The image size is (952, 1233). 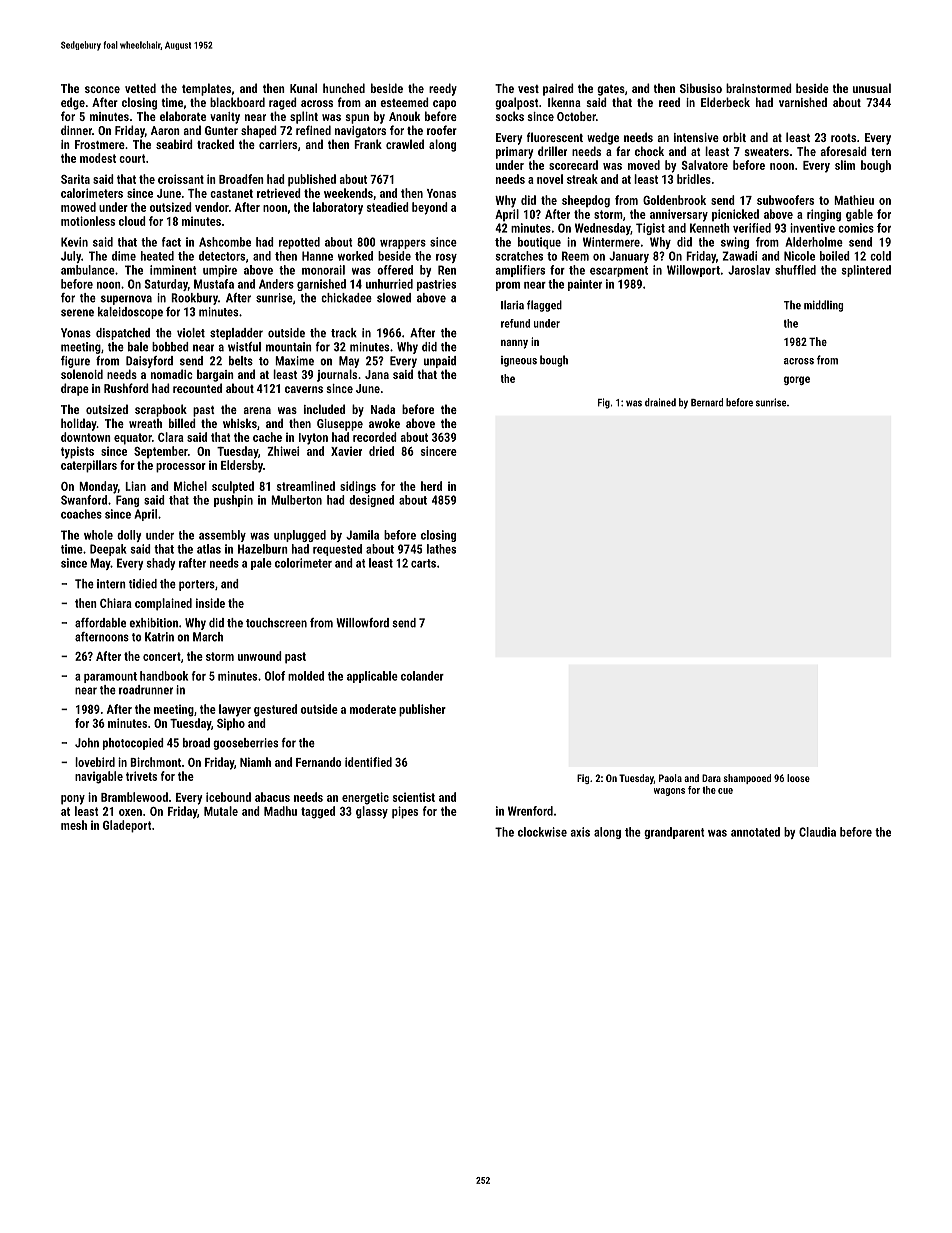 I want to click on esteemed, so click(x=404, y=102).
